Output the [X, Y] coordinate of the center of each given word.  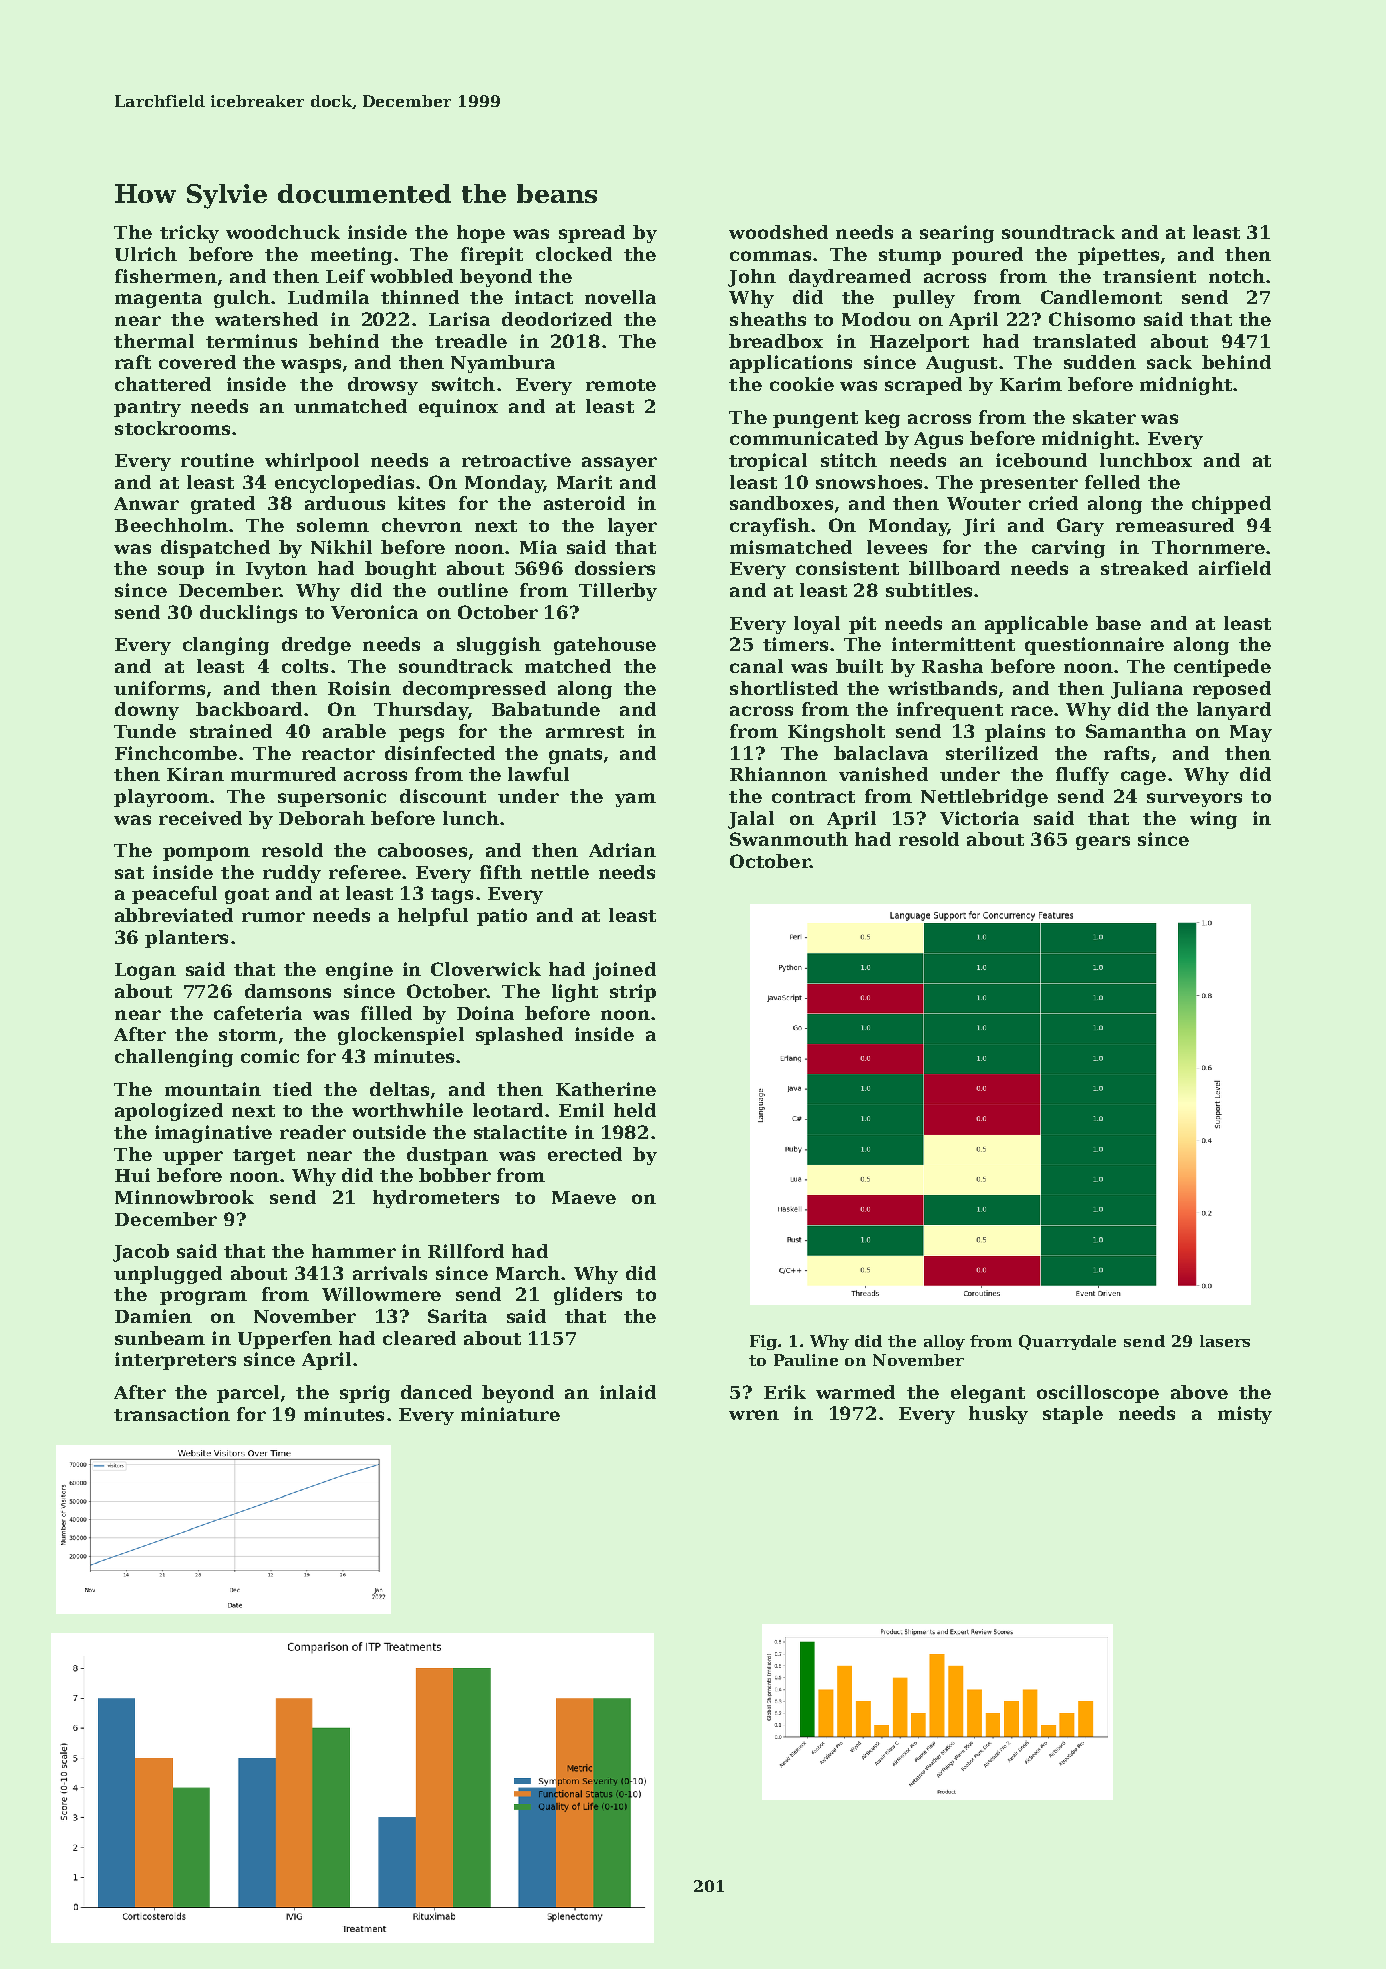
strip [633, 993]
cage [1143, 778]
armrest [585, 732]
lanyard [1234, 711]
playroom [161, 798]
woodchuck [283, 232]
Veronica [374, 612]
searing [957, 234]
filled [386, 1013]
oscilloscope [1098, 1394]
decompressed [474, 690]
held [635, 1110]
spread [592, 234]
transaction [172, 1414]
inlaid [628, 1392]
